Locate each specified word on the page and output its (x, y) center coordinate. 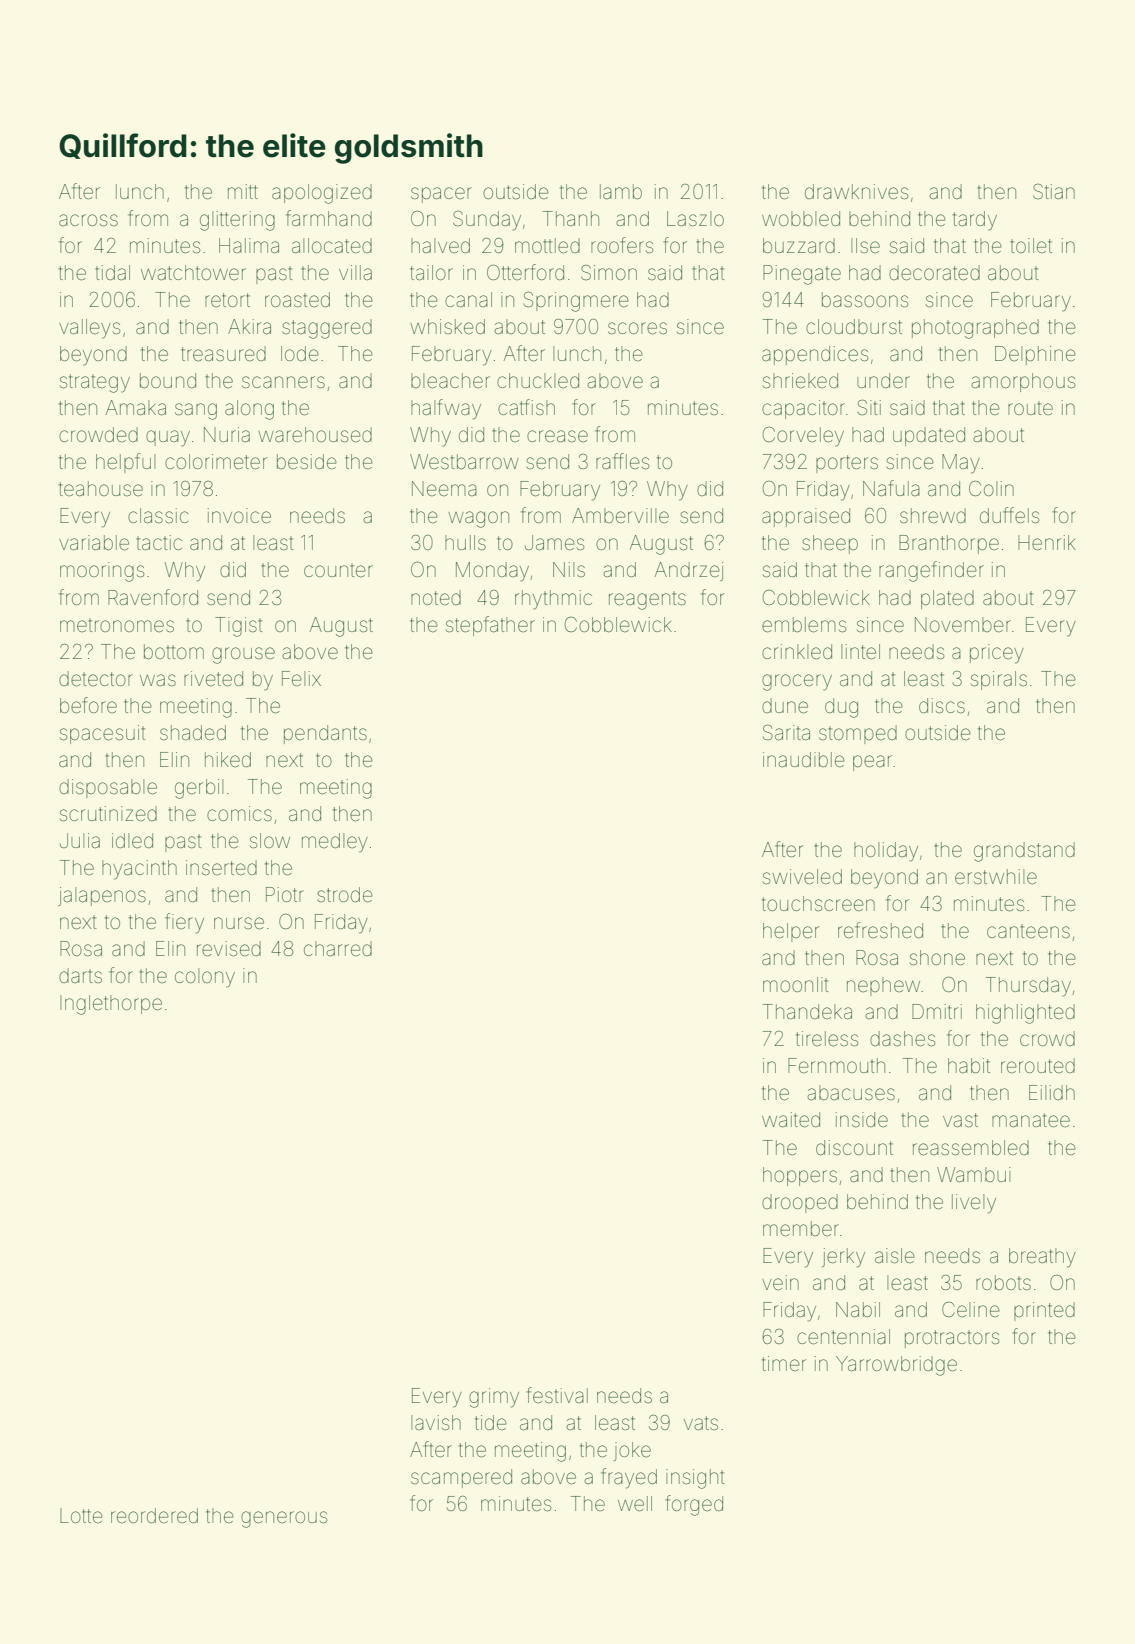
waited (791, 1119)
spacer (441, 195)
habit (969, 1065)
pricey (997, 654)
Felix (301, 678)
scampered (461, 1478)
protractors (952, 1339)
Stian (1054, 191)
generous (284, 1519)
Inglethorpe (111, 1005)
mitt (243, 191)
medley (335, 843)
